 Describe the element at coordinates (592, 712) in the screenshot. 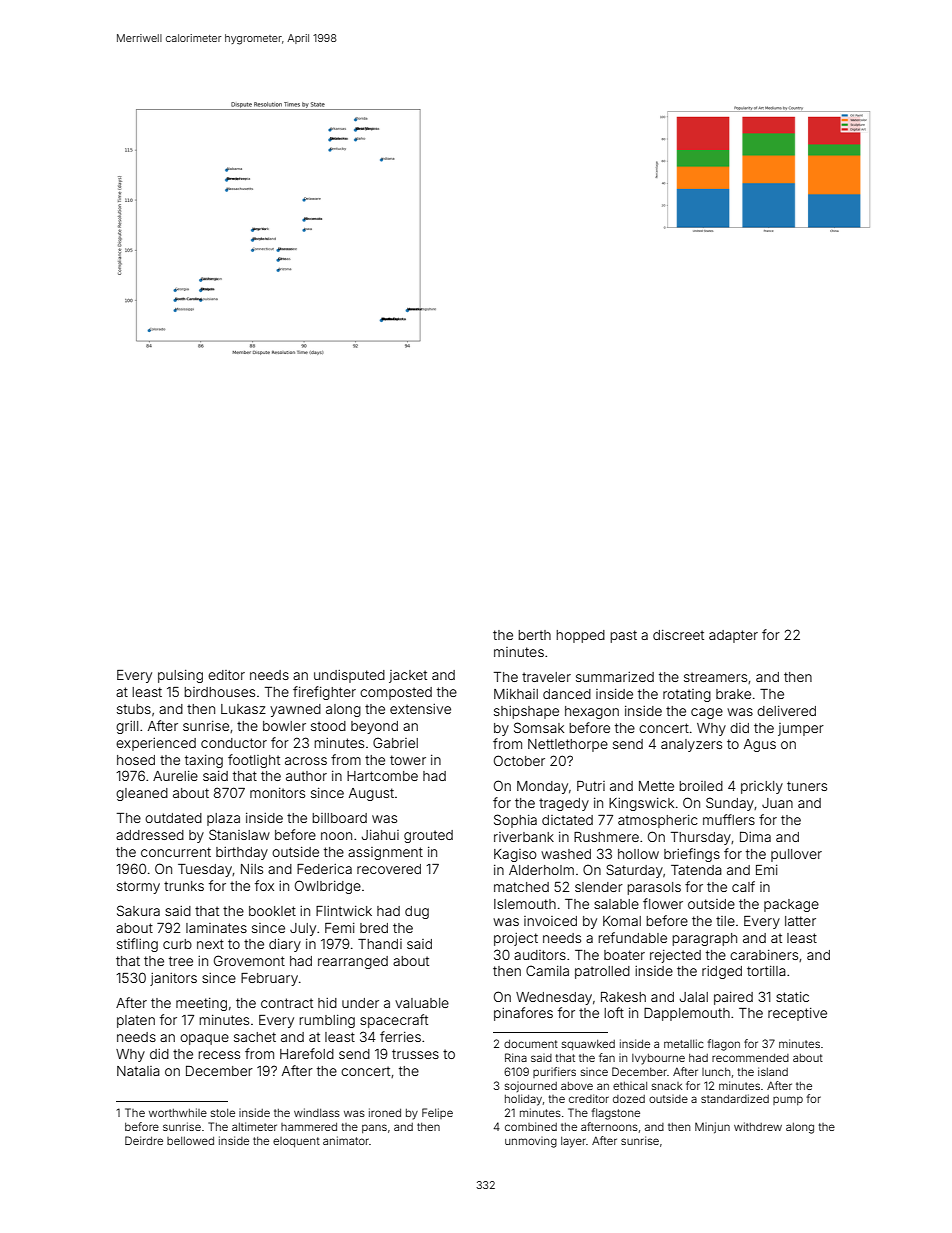

I see `hexagon` at that location.
